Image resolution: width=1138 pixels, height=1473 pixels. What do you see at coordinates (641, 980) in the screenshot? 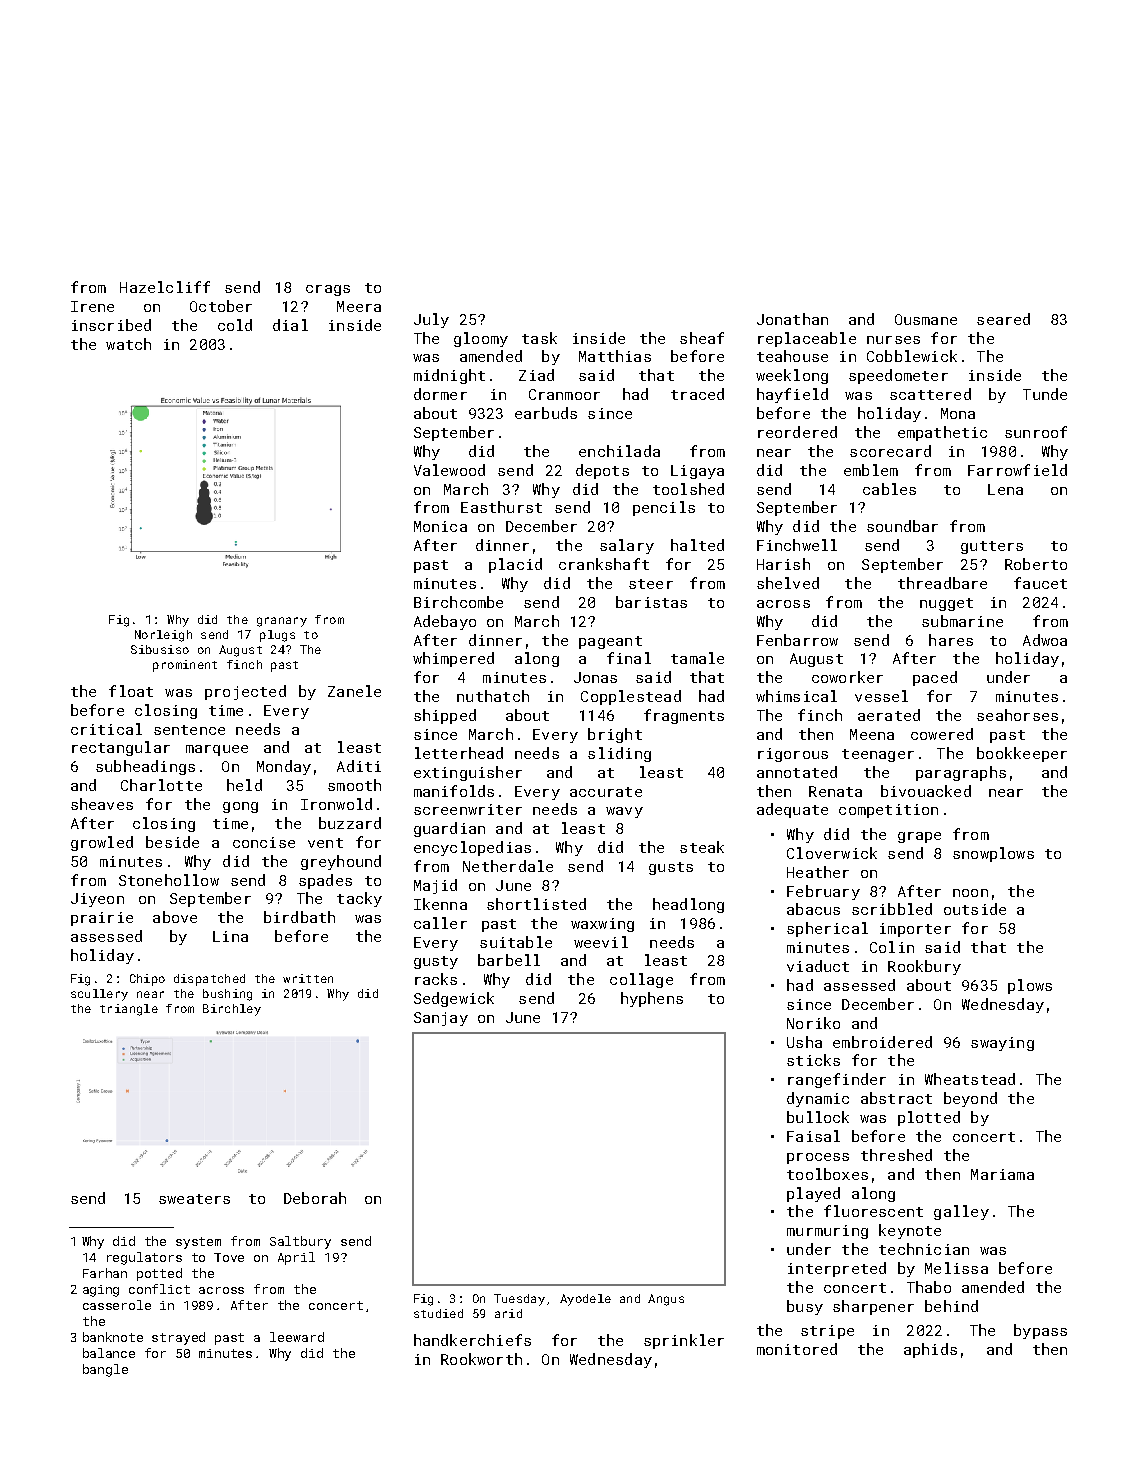
I see `collage` at bounding box center [641, 980].
